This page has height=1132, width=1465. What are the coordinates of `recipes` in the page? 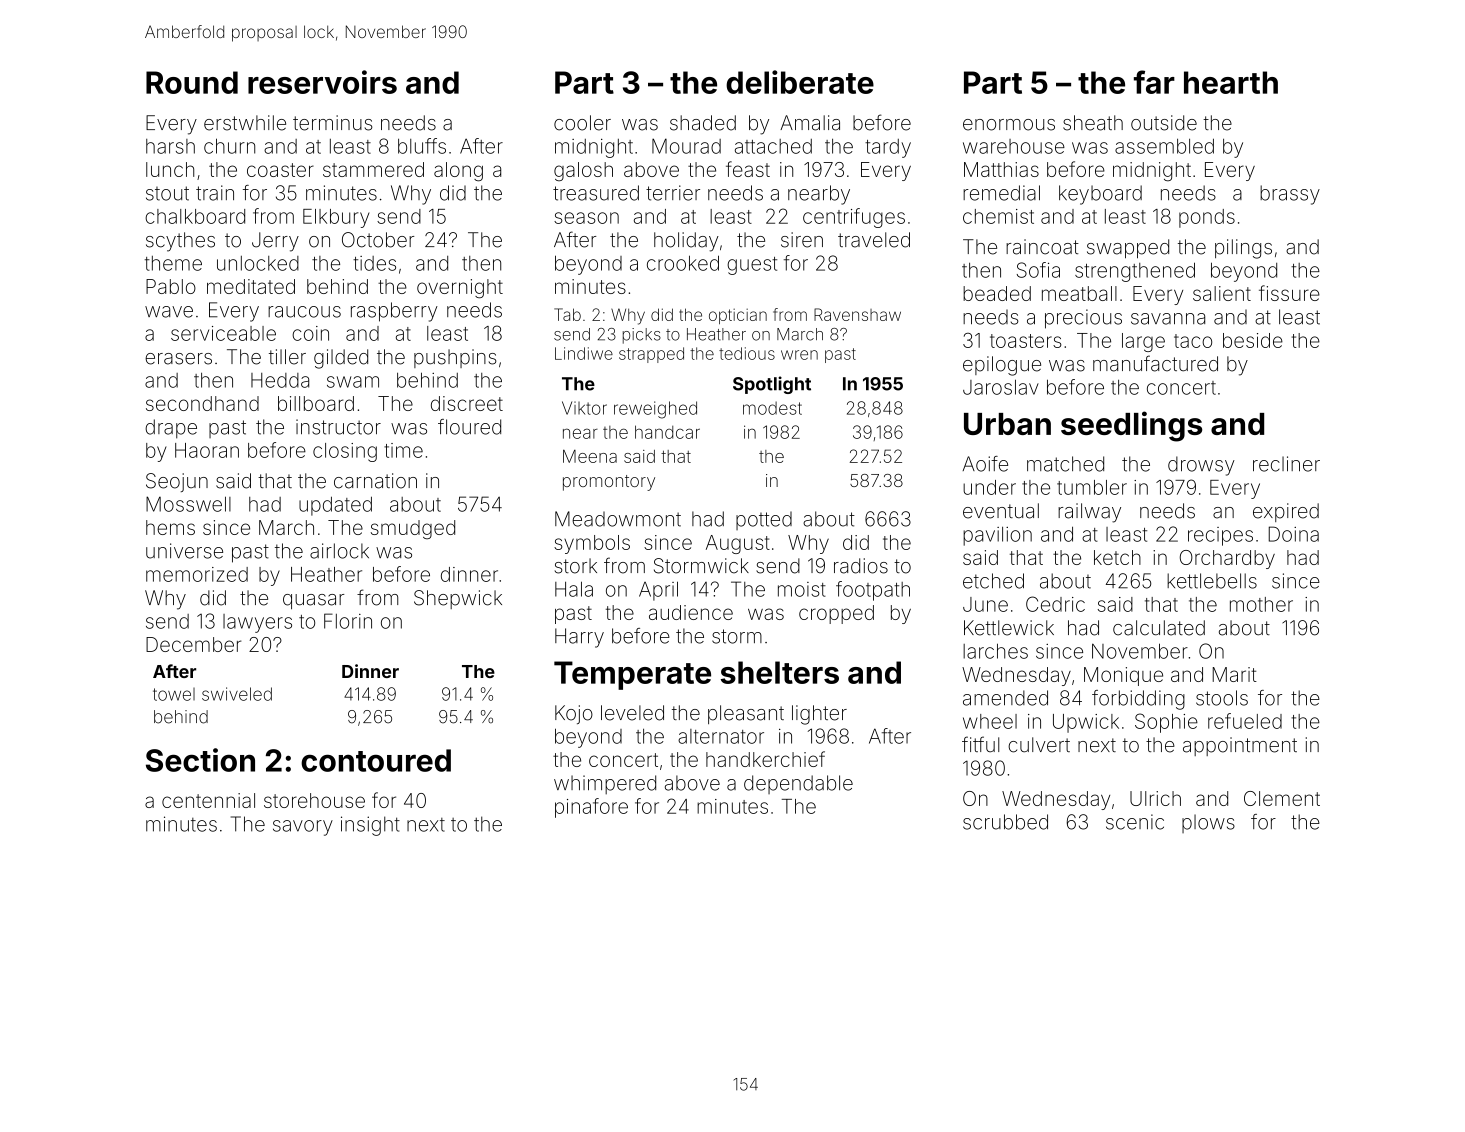 It's located at (1220, 536).
